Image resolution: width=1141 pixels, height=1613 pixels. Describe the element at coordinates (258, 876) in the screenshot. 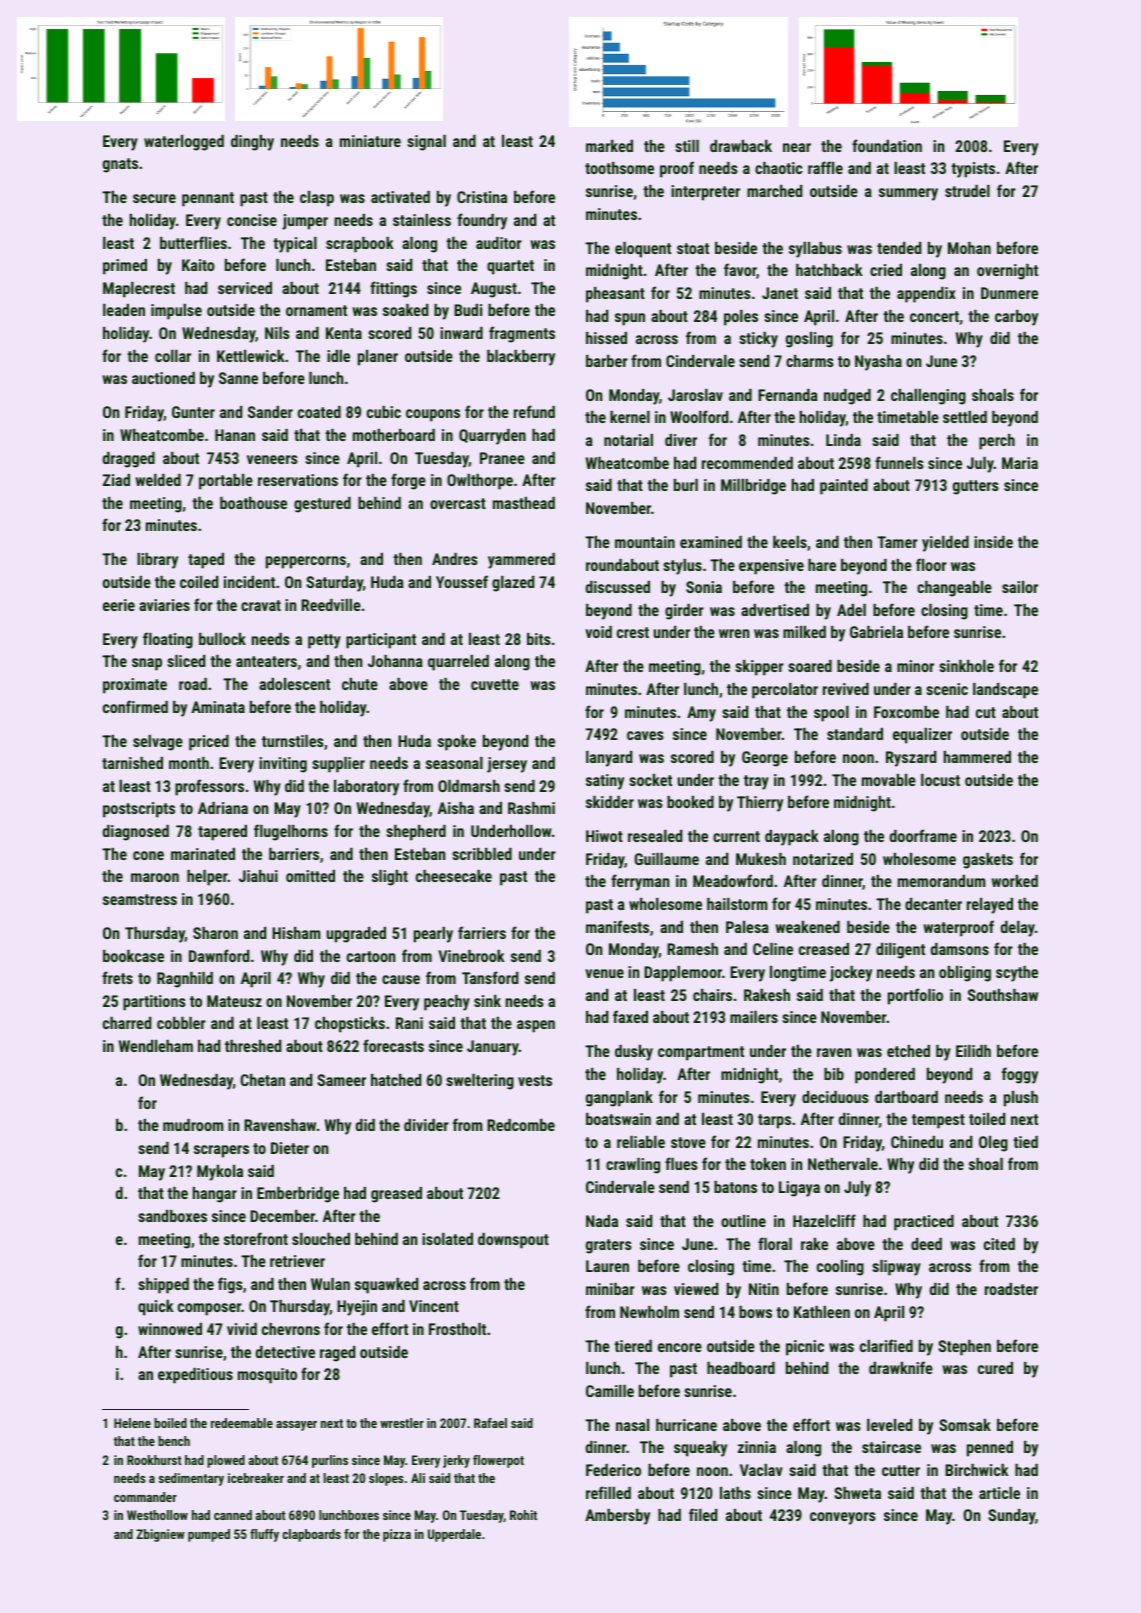

I see `Jiahui` at that location.
